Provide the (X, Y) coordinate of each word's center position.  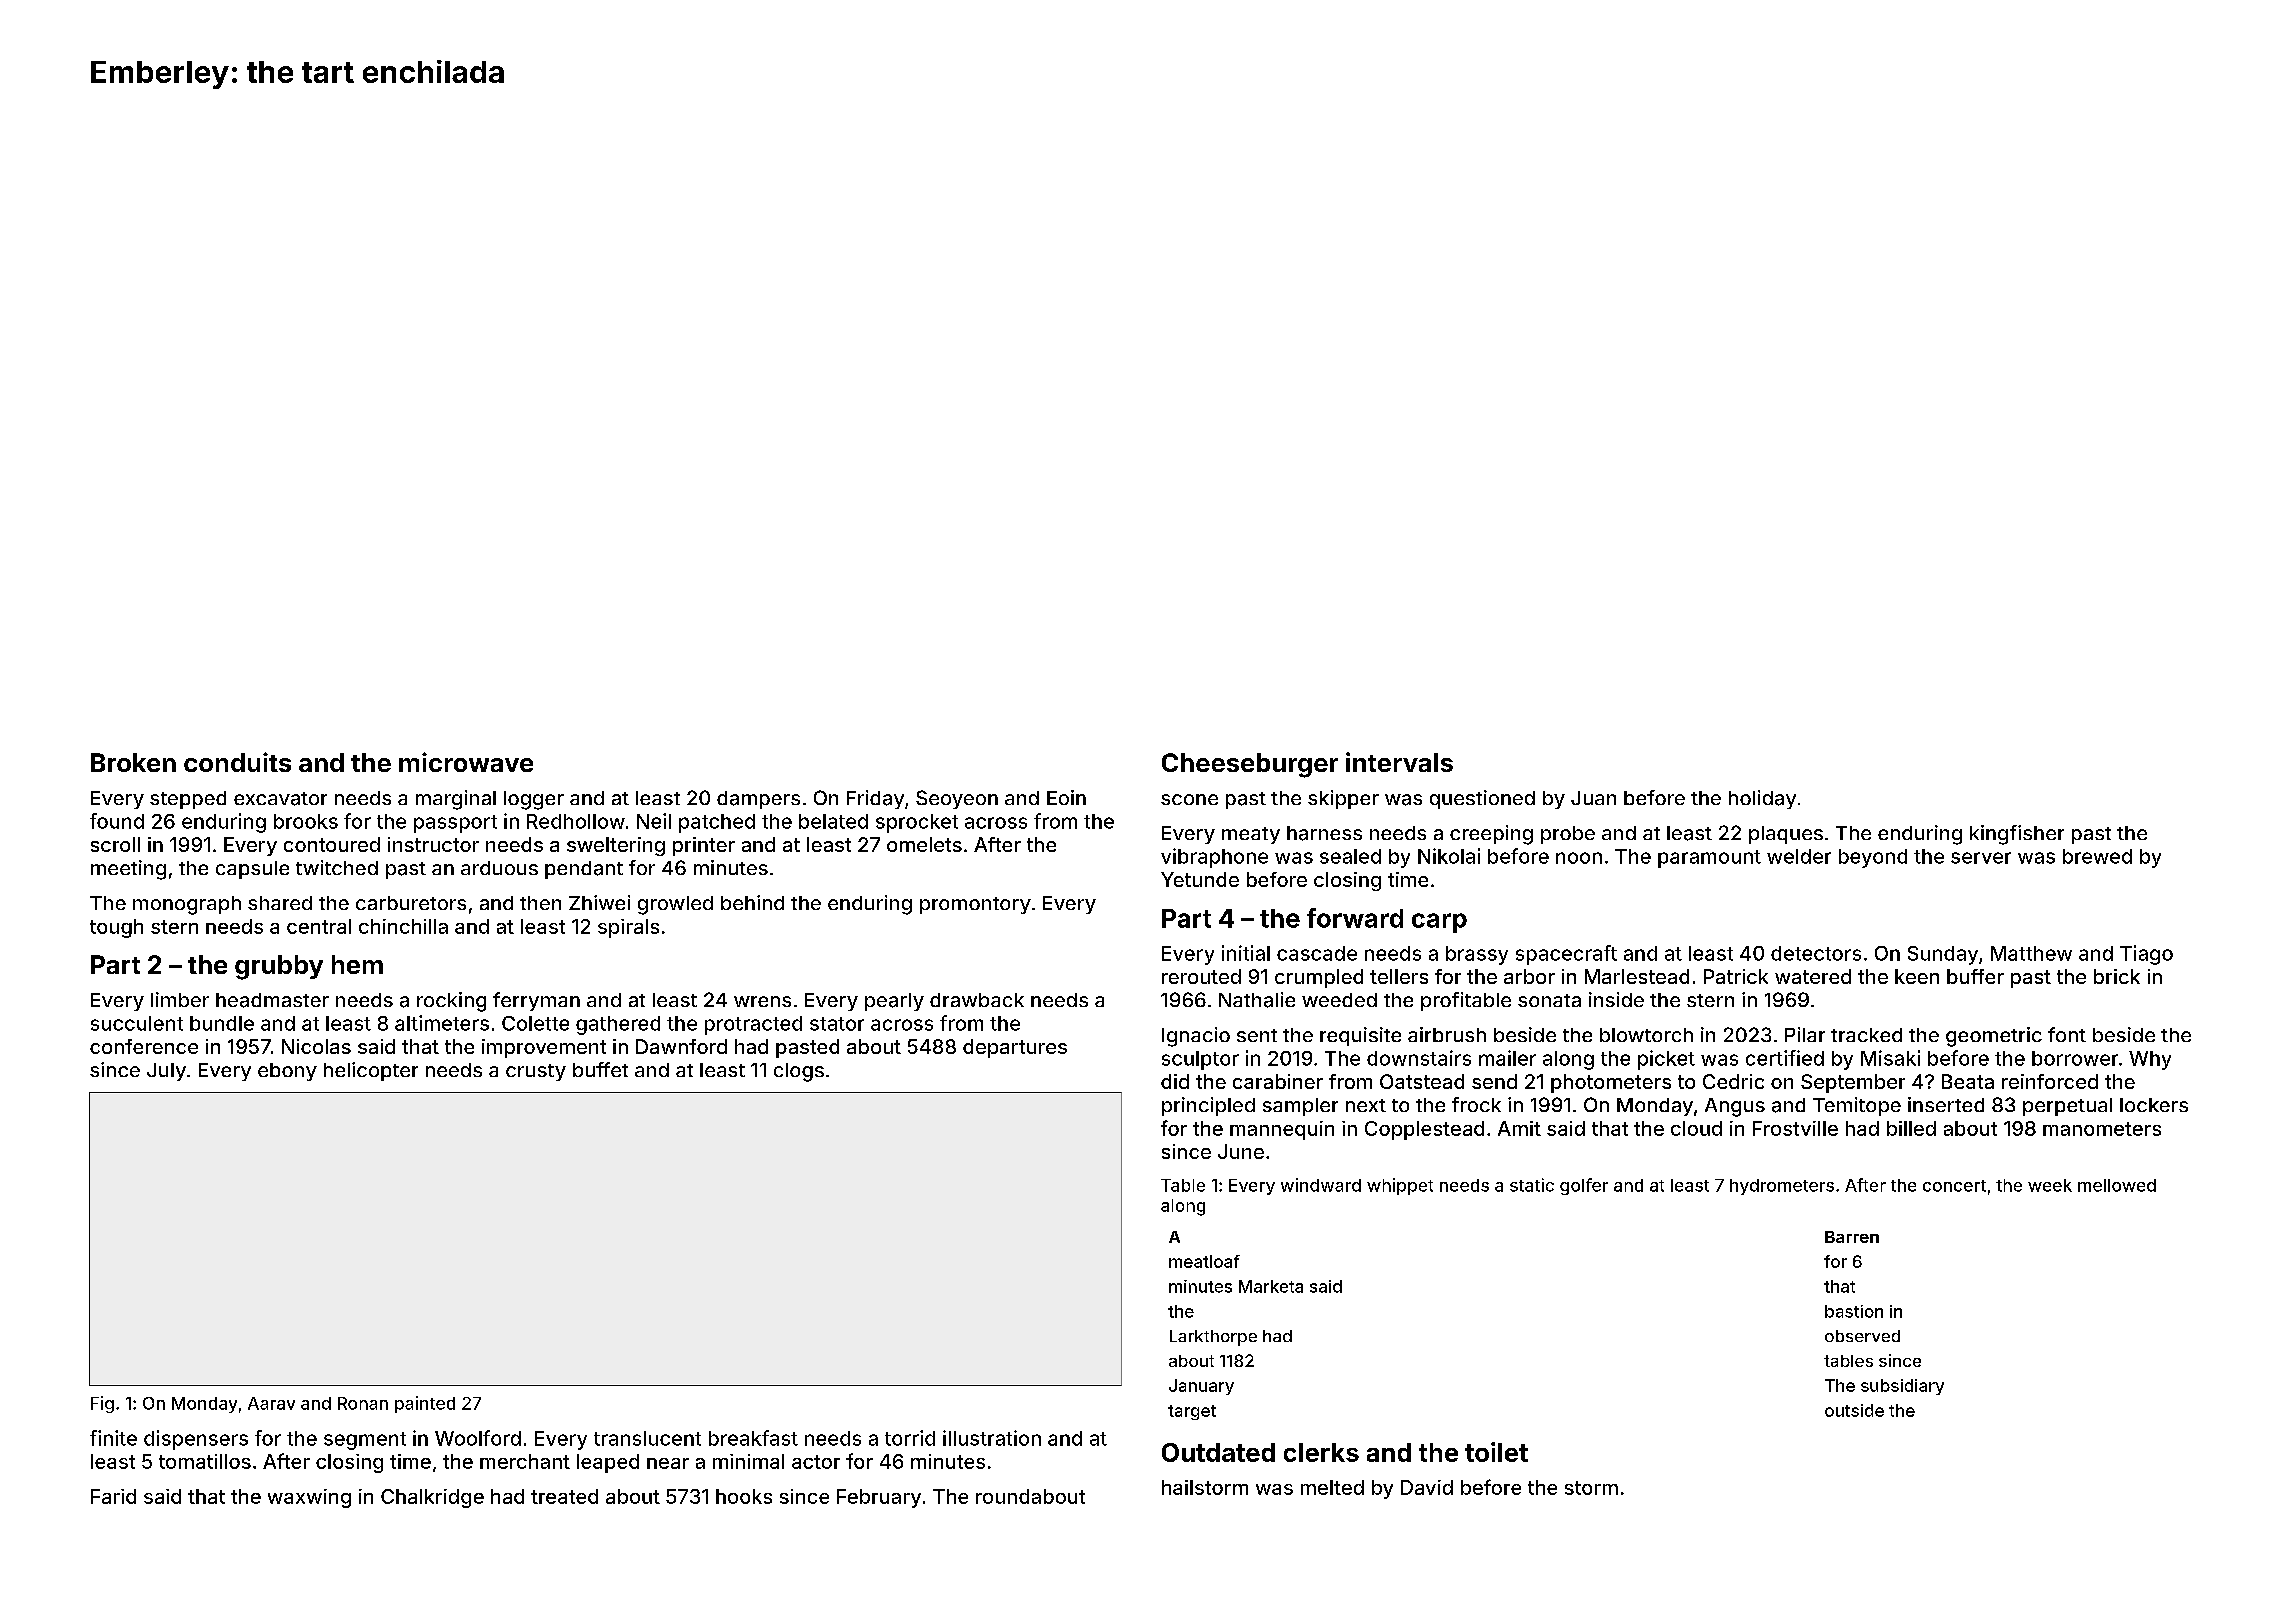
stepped (188, 800)
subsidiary (1902, 1387)
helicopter (371, 1071)
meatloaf (1204, 1261)
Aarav (271, 1403)
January (1201, 1387)
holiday (1762, 799)
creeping (1491, 835)
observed (1862, 1336)
